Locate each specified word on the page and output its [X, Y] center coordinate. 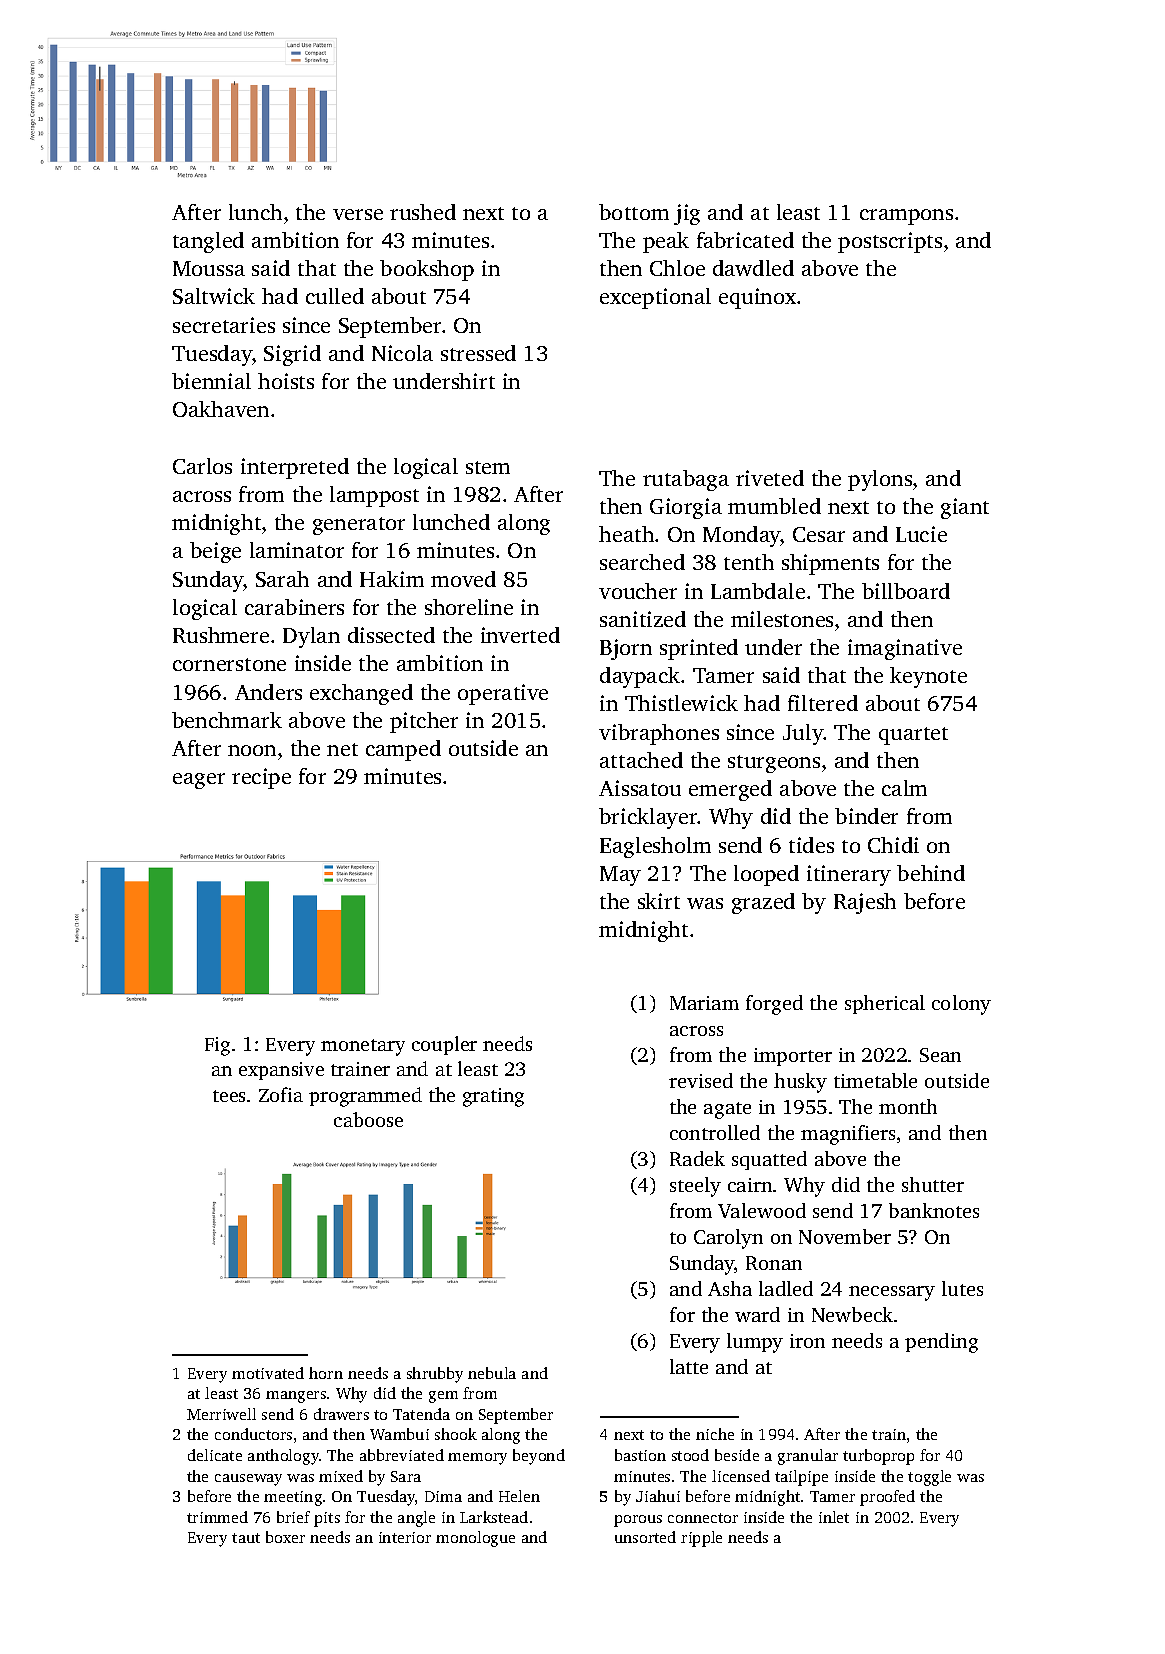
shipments [830, 564]
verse [358, 214]
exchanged [361, 694]
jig [687, 214]
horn [326, 1373]
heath [626, 534]
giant [965, 508]
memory [477, 1459]
